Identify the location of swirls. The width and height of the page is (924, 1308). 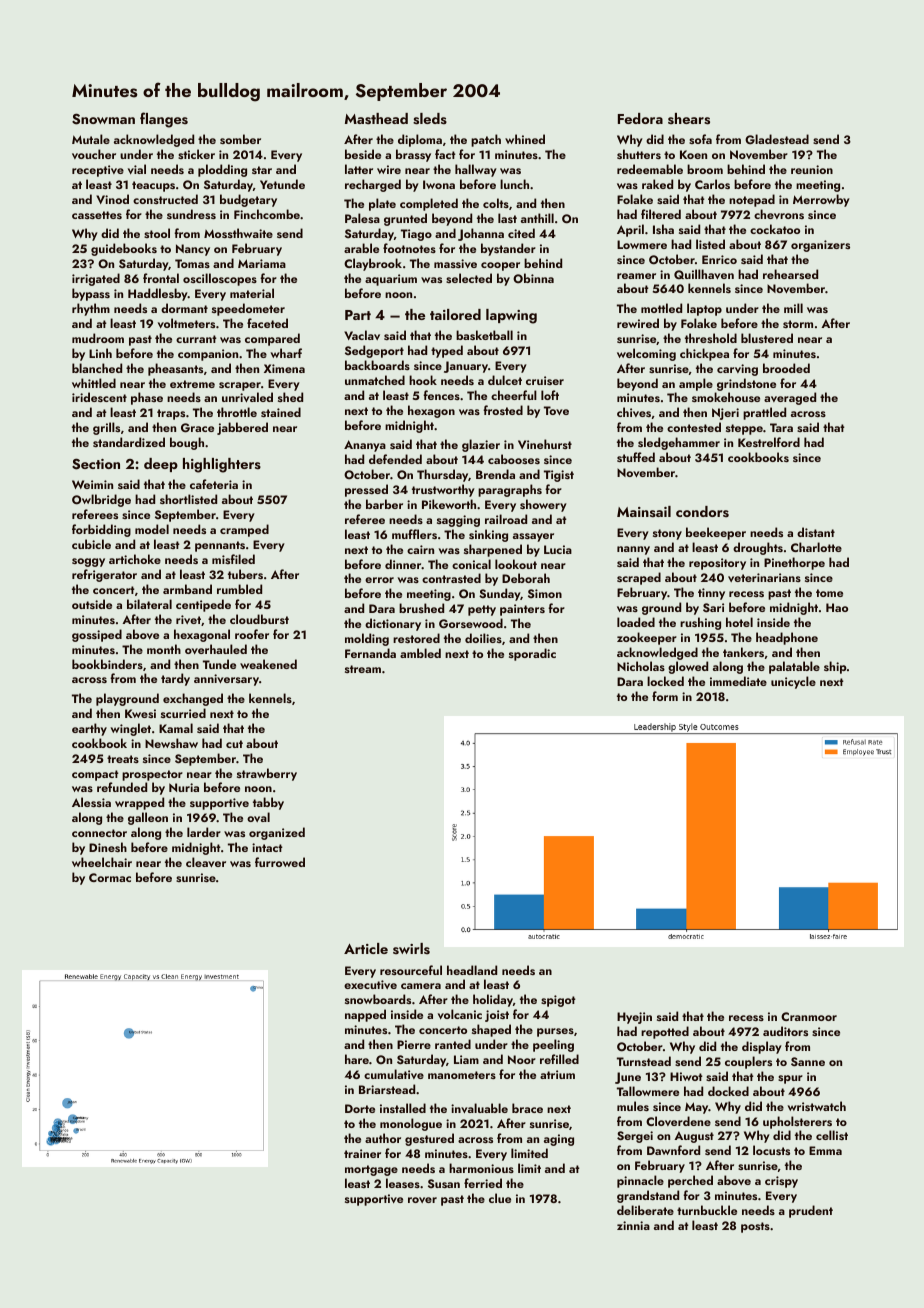
(411, 948).
